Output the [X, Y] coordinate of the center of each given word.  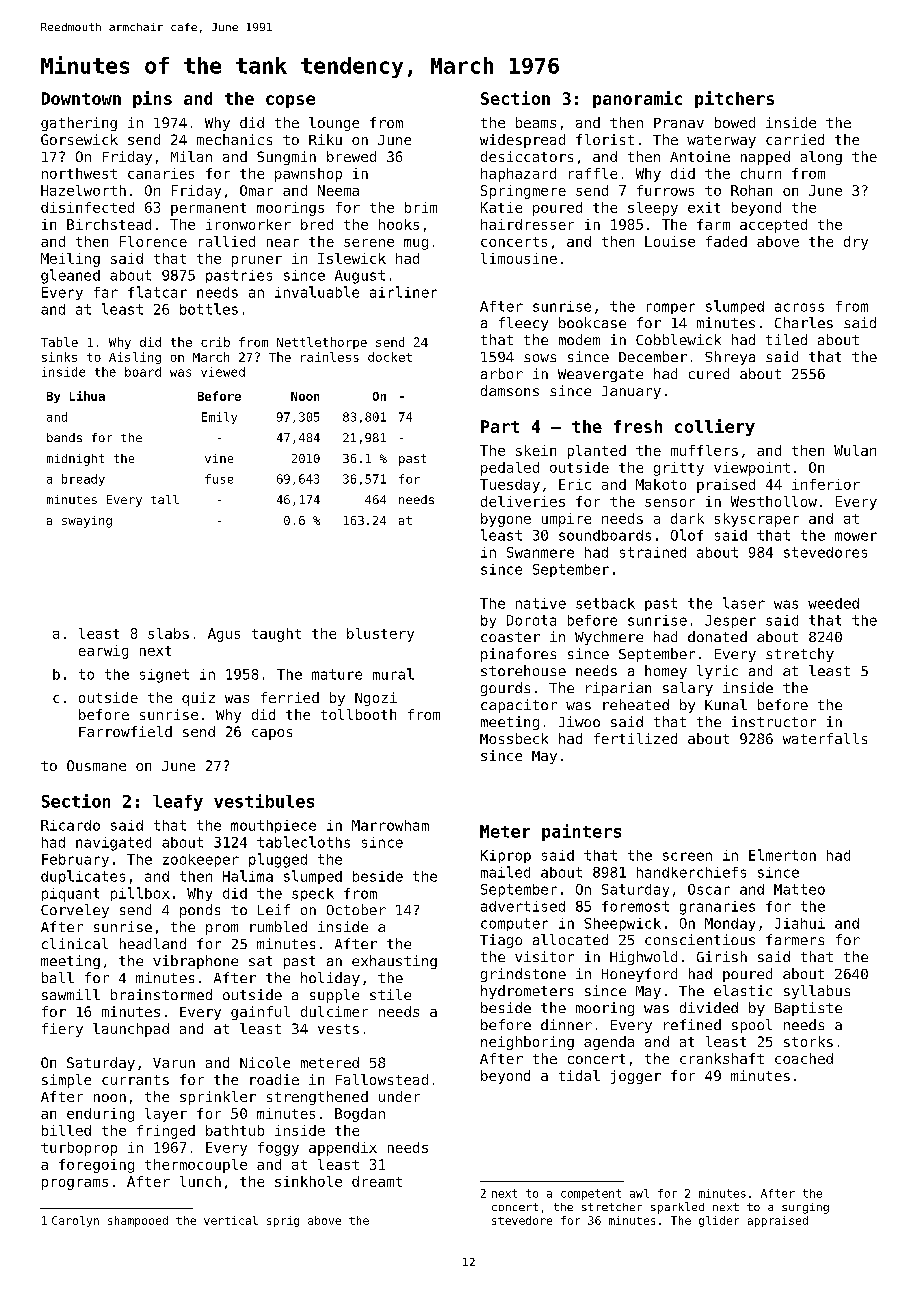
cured [709, 373]
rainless [330, 357]
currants [135, 1080]
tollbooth [358, 714]
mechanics [234, 139]
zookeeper [201, 860]
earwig [103, 652]
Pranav [679, 123]
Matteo [799, 889]
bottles [209, 309]
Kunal [726, 704]
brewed [351, 156]
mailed [505, 872]
